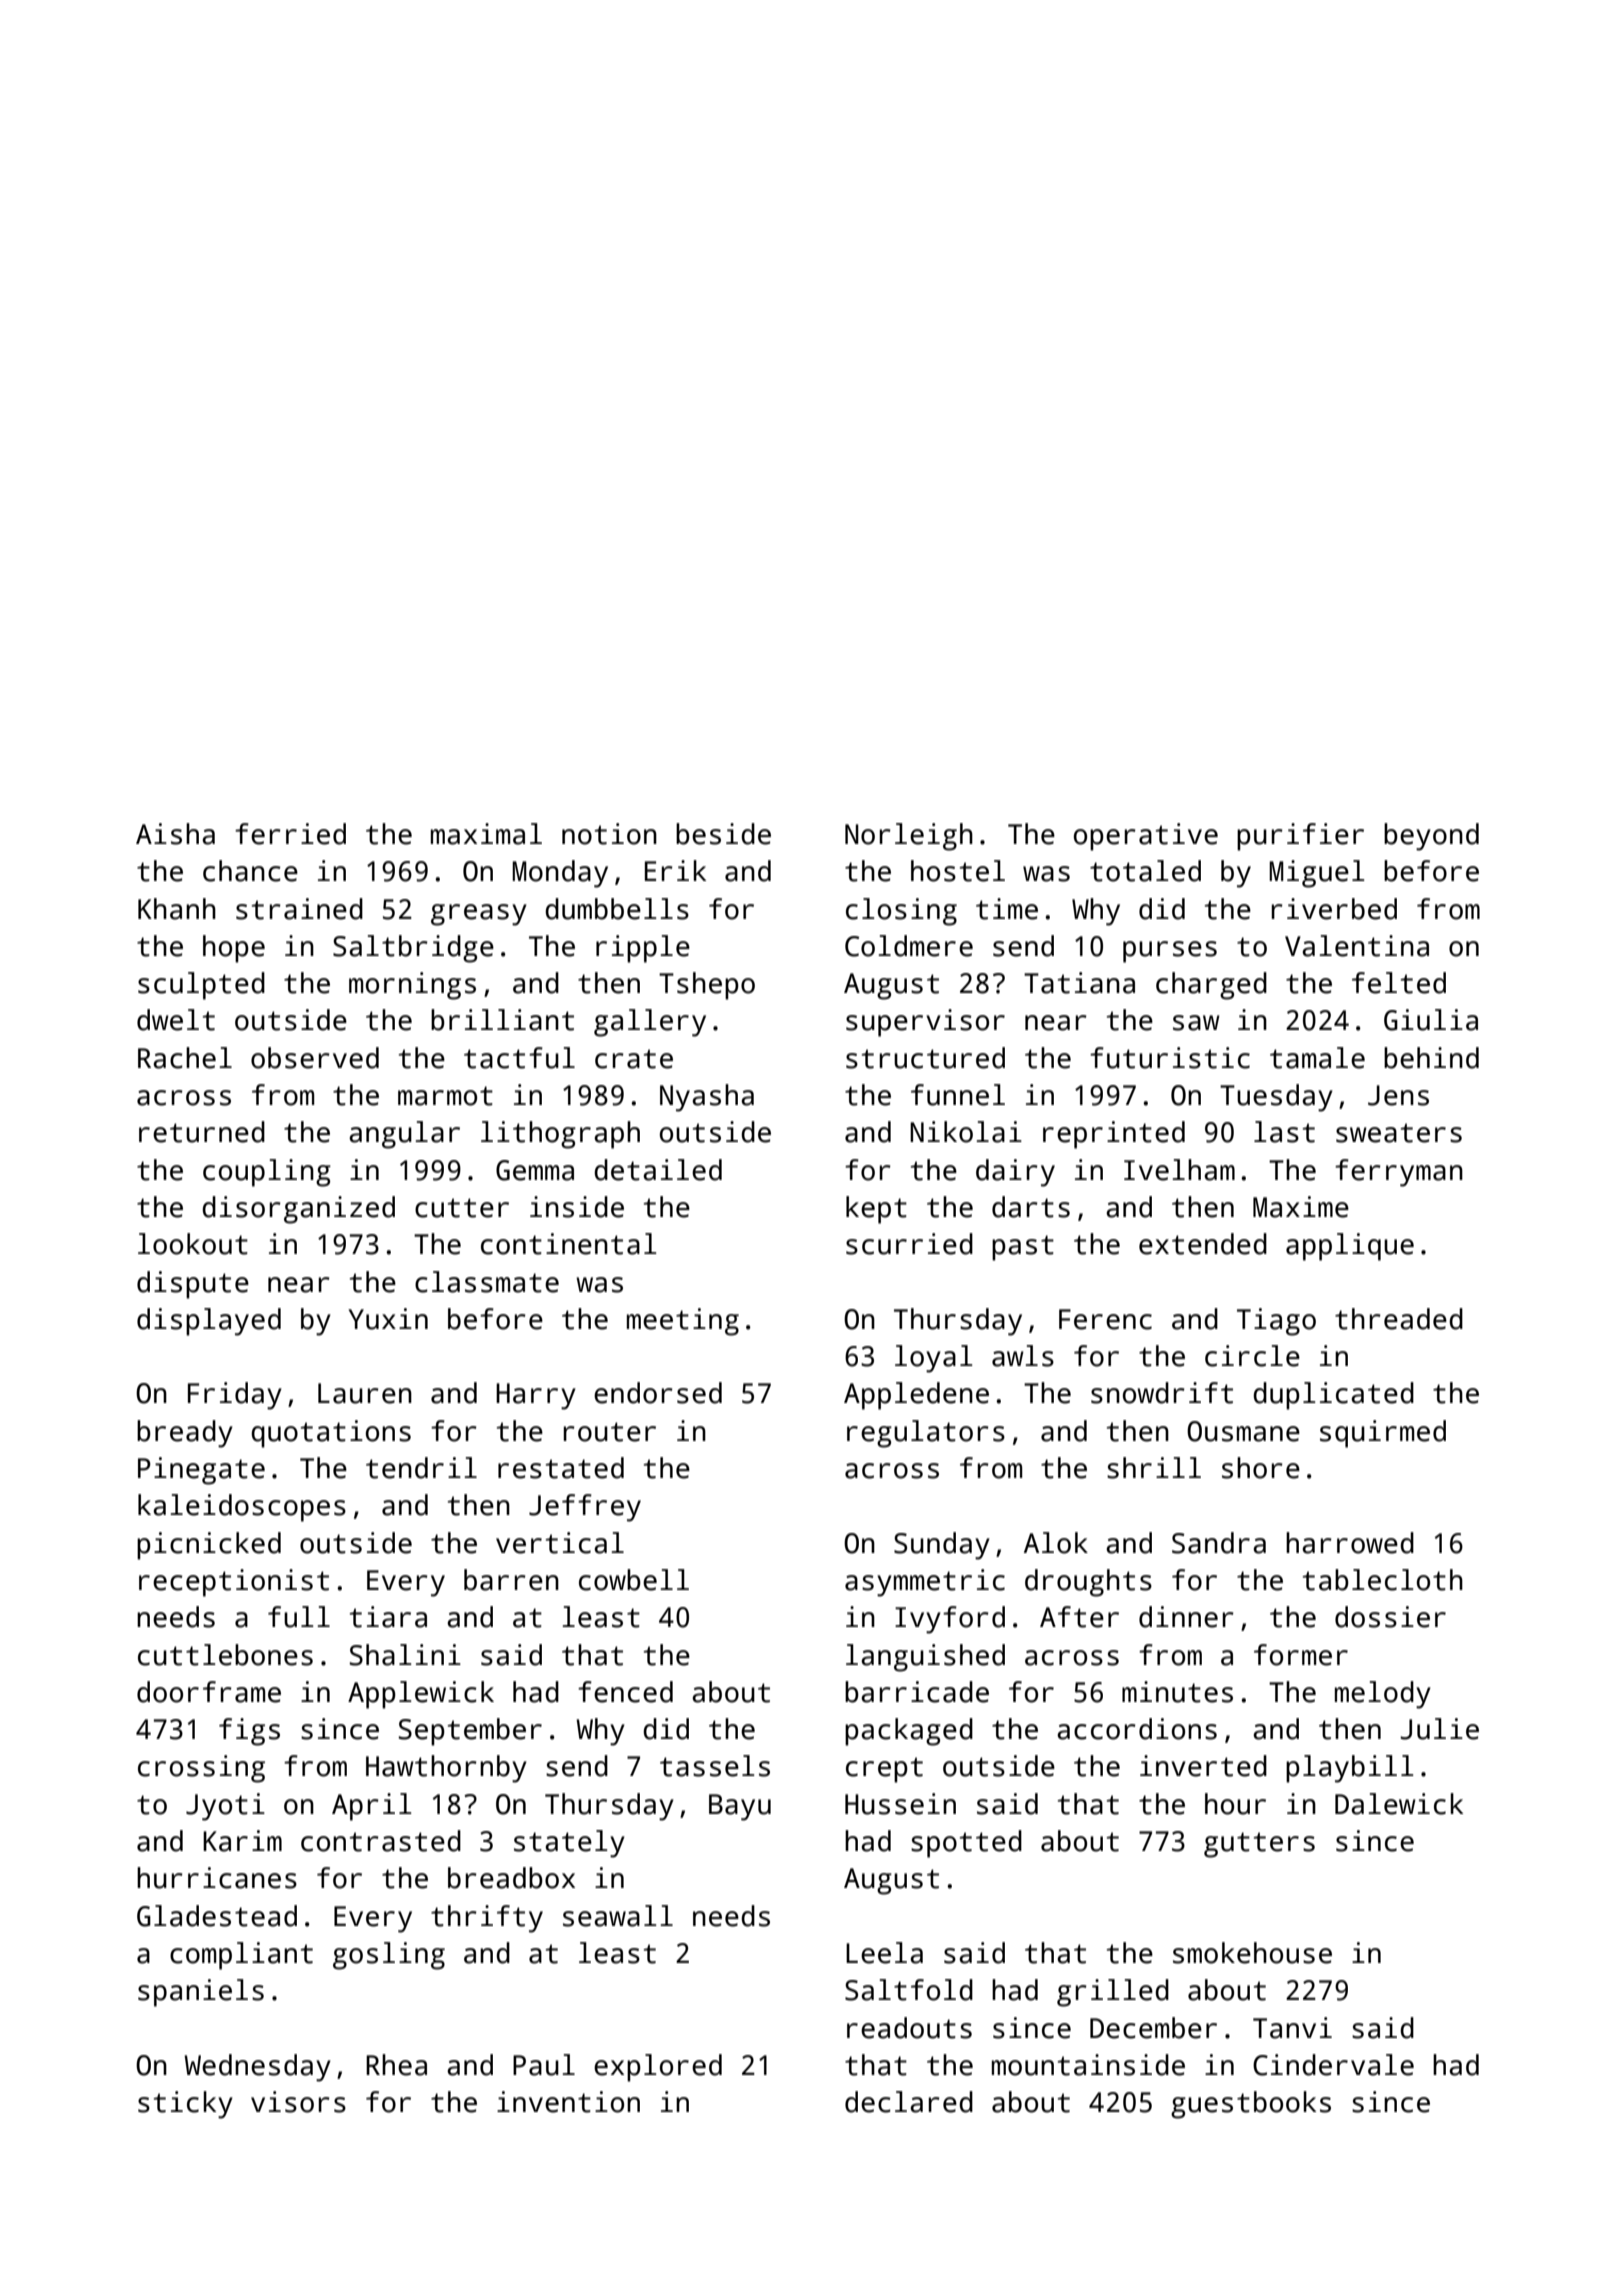  What do you see at coordinates (1431, 837) in the page?
I see `beyond` at bounding box center [1431, 837].
